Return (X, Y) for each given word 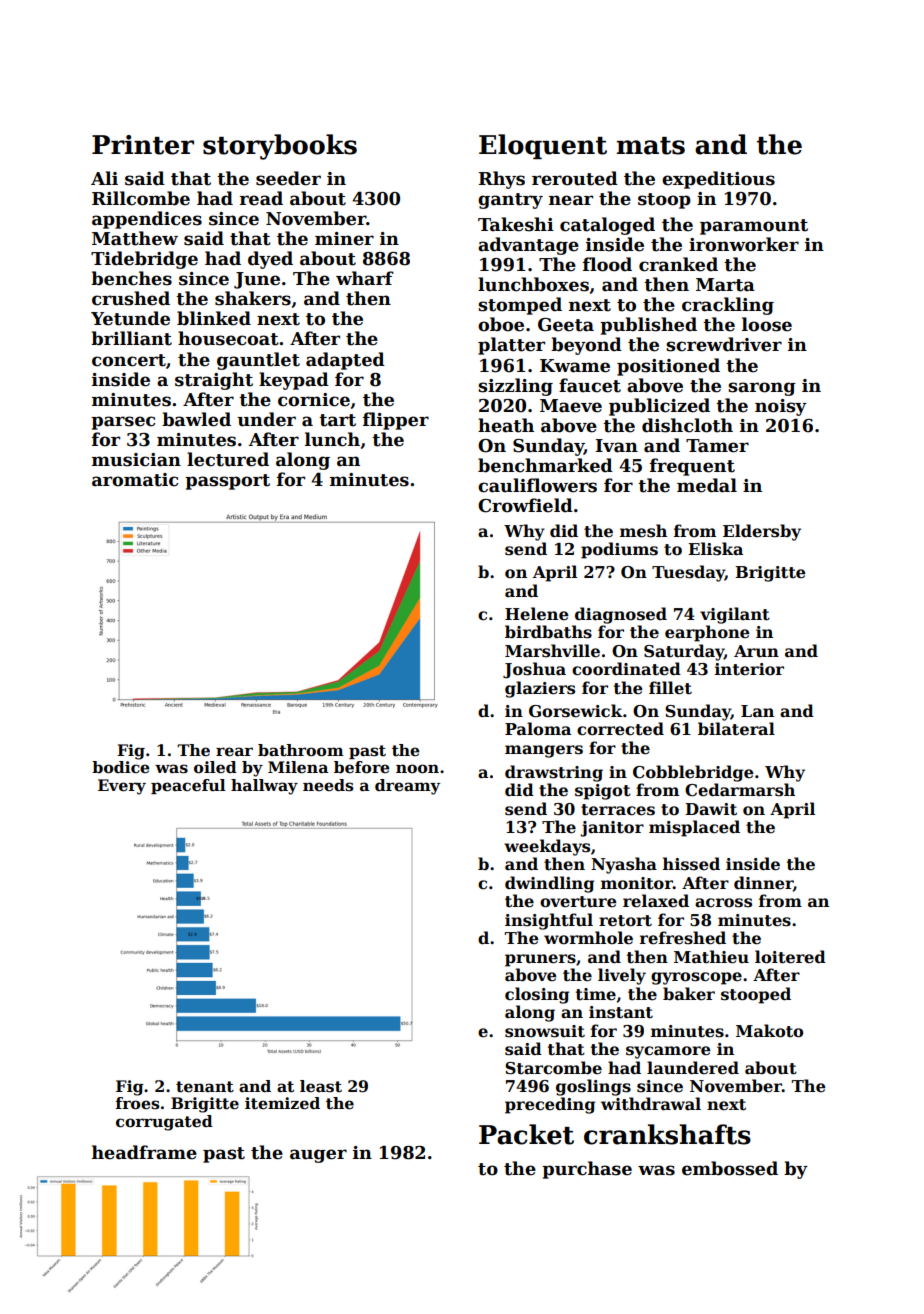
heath (506, 425)
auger (318, 1156)
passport (227, 482)
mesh (643, 531)
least (321, 1086)
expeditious (718, 180)
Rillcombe (141, 198)
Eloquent (543, 146)
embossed (730, 1168)
